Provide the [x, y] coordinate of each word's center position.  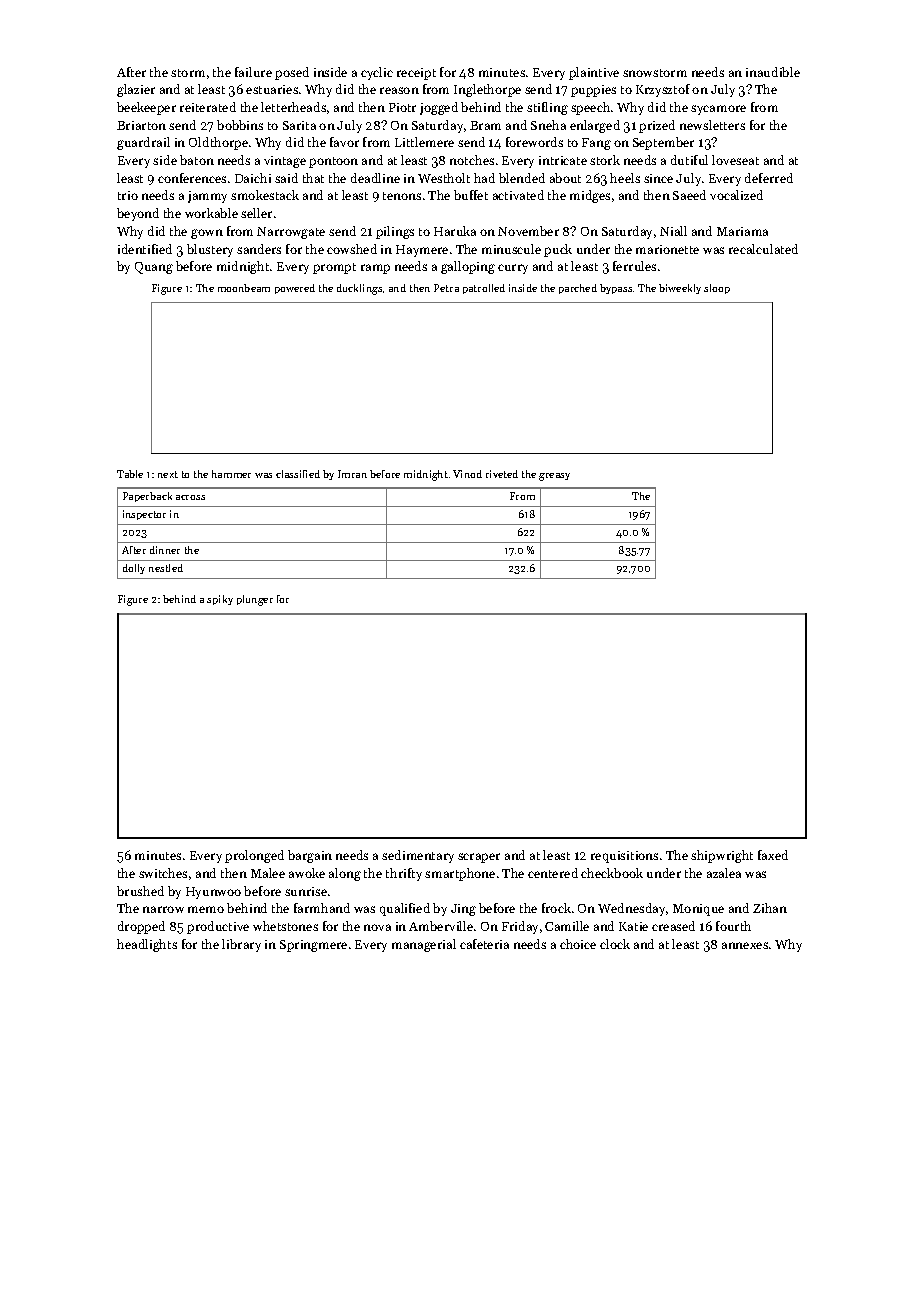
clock [615, 944]
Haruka [455, 231]
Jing [463, 910]
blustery [210, 250]
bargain [310, 856]
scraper [479, 858]
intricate [563, 160]
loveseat [735, 160]
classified [298, 474]
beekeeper [146, 108]
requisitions [624, 857]
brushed [140, 891]
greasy [554, 477]
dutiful [689, 160]
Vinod [467, 474]
